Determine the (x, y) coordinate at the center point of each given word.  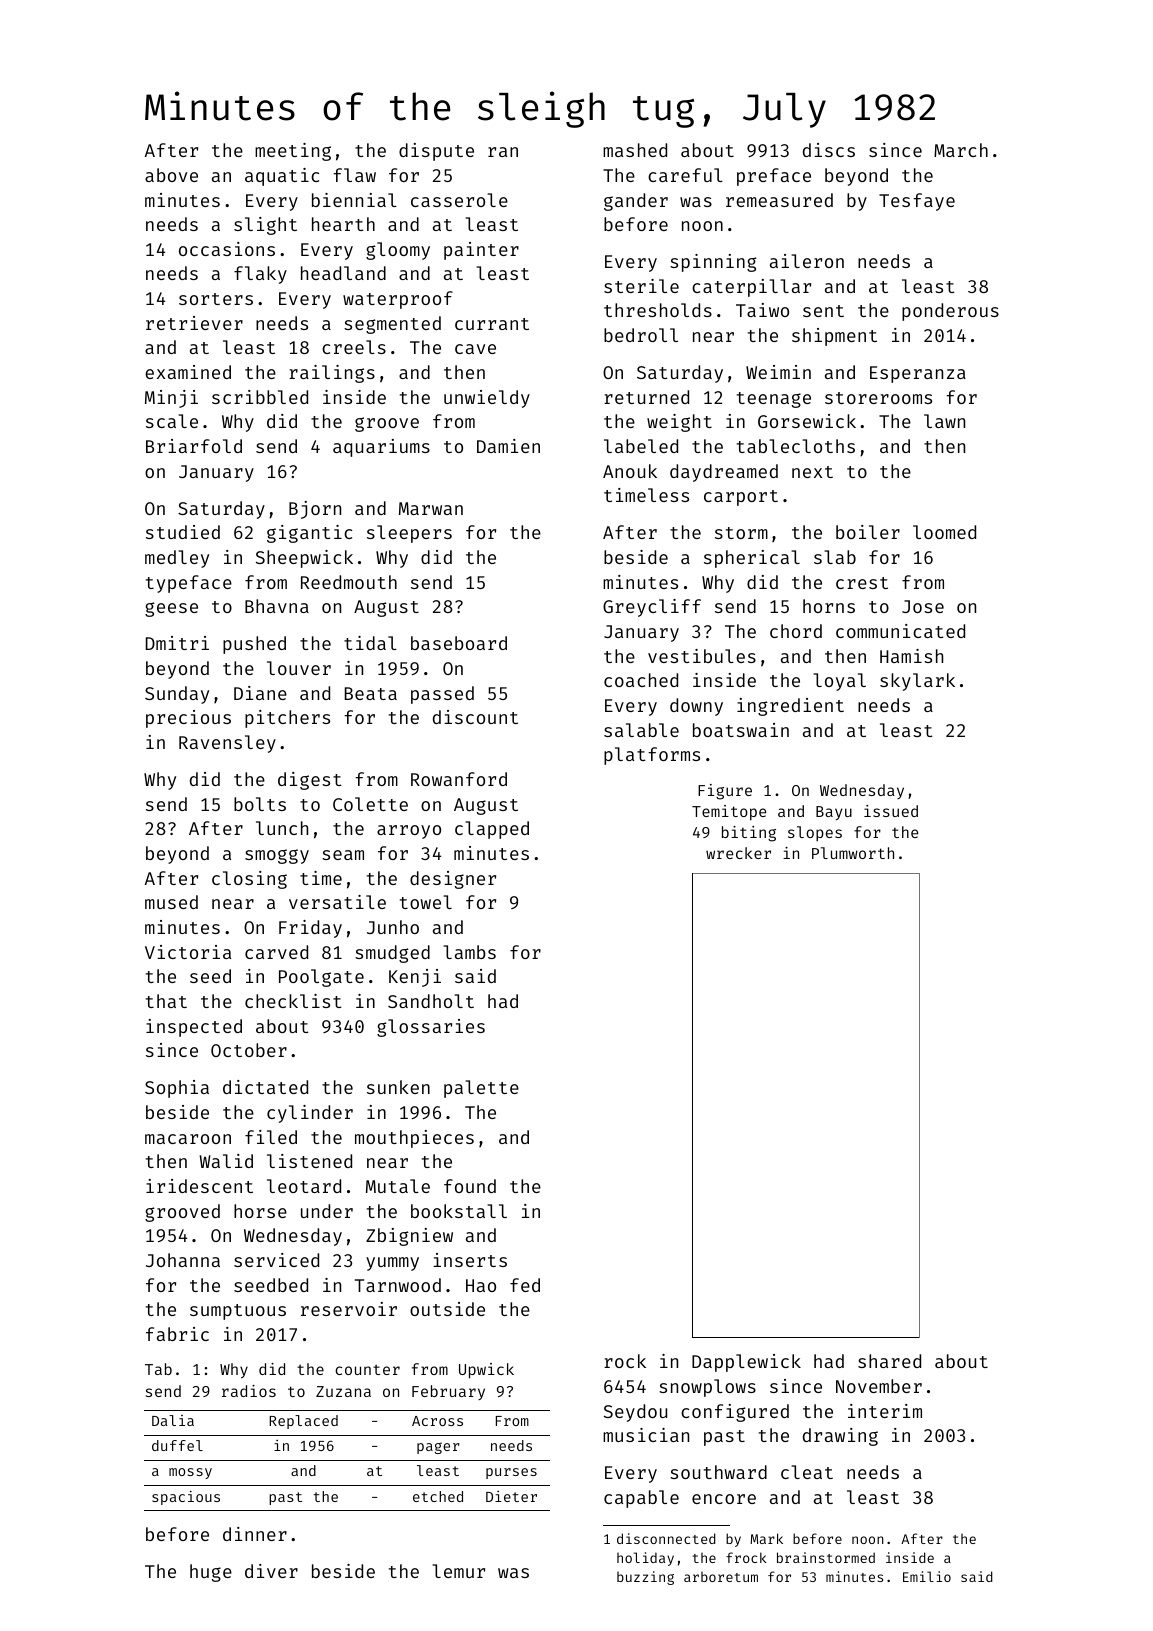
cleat (807, 1472)
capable (641, 1499)
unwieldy (487, 399)
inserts (470, 1260)
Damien (508, 446)
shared (889, 1361)
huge (211, 1573)
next (812, 472)
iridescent (199, 1186)
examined (188, 372)
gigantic (309, 534)
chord (796, 631)
